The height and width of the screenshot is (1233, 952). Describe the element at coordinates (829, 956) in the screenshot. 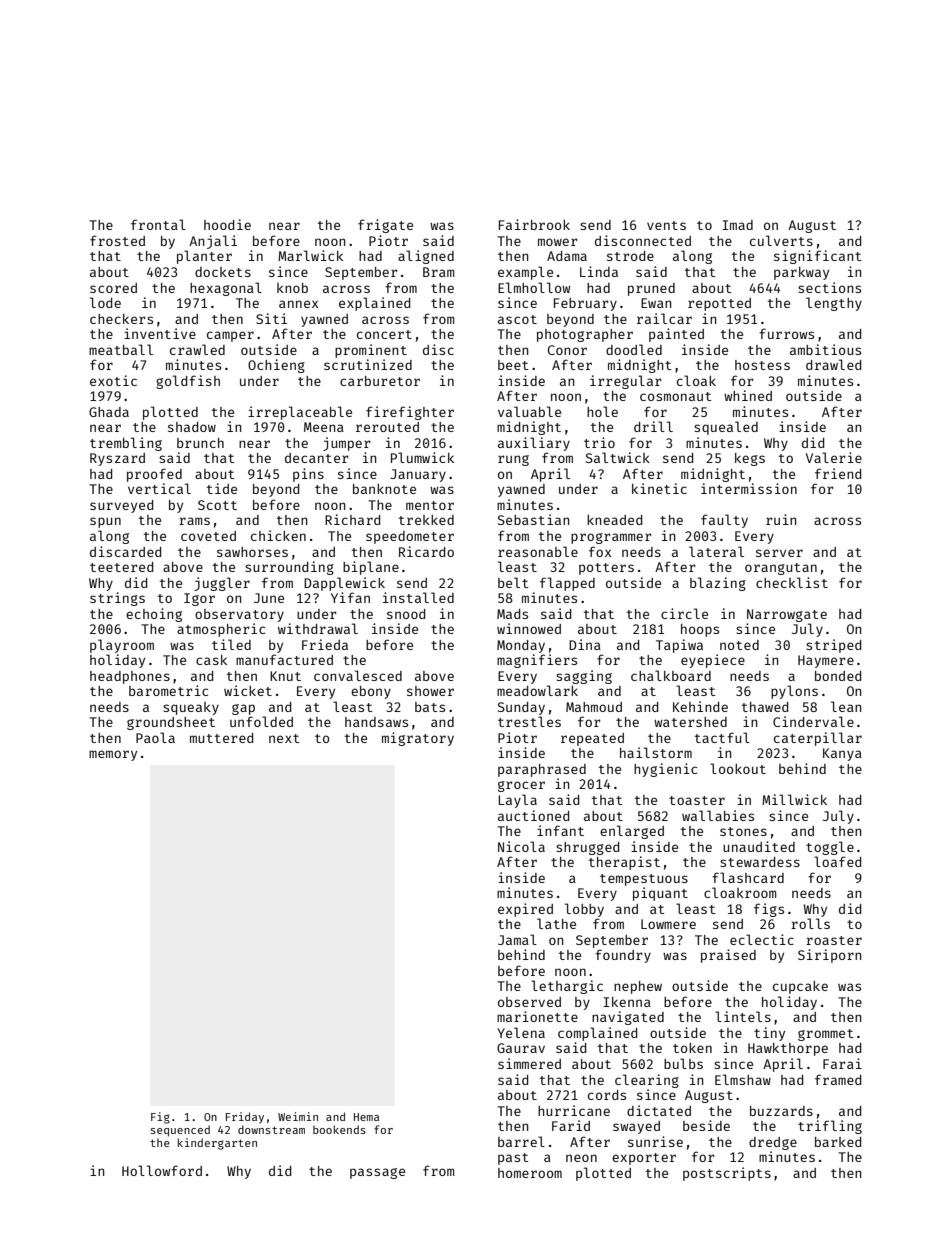

I see `Siriporn` at that location.
